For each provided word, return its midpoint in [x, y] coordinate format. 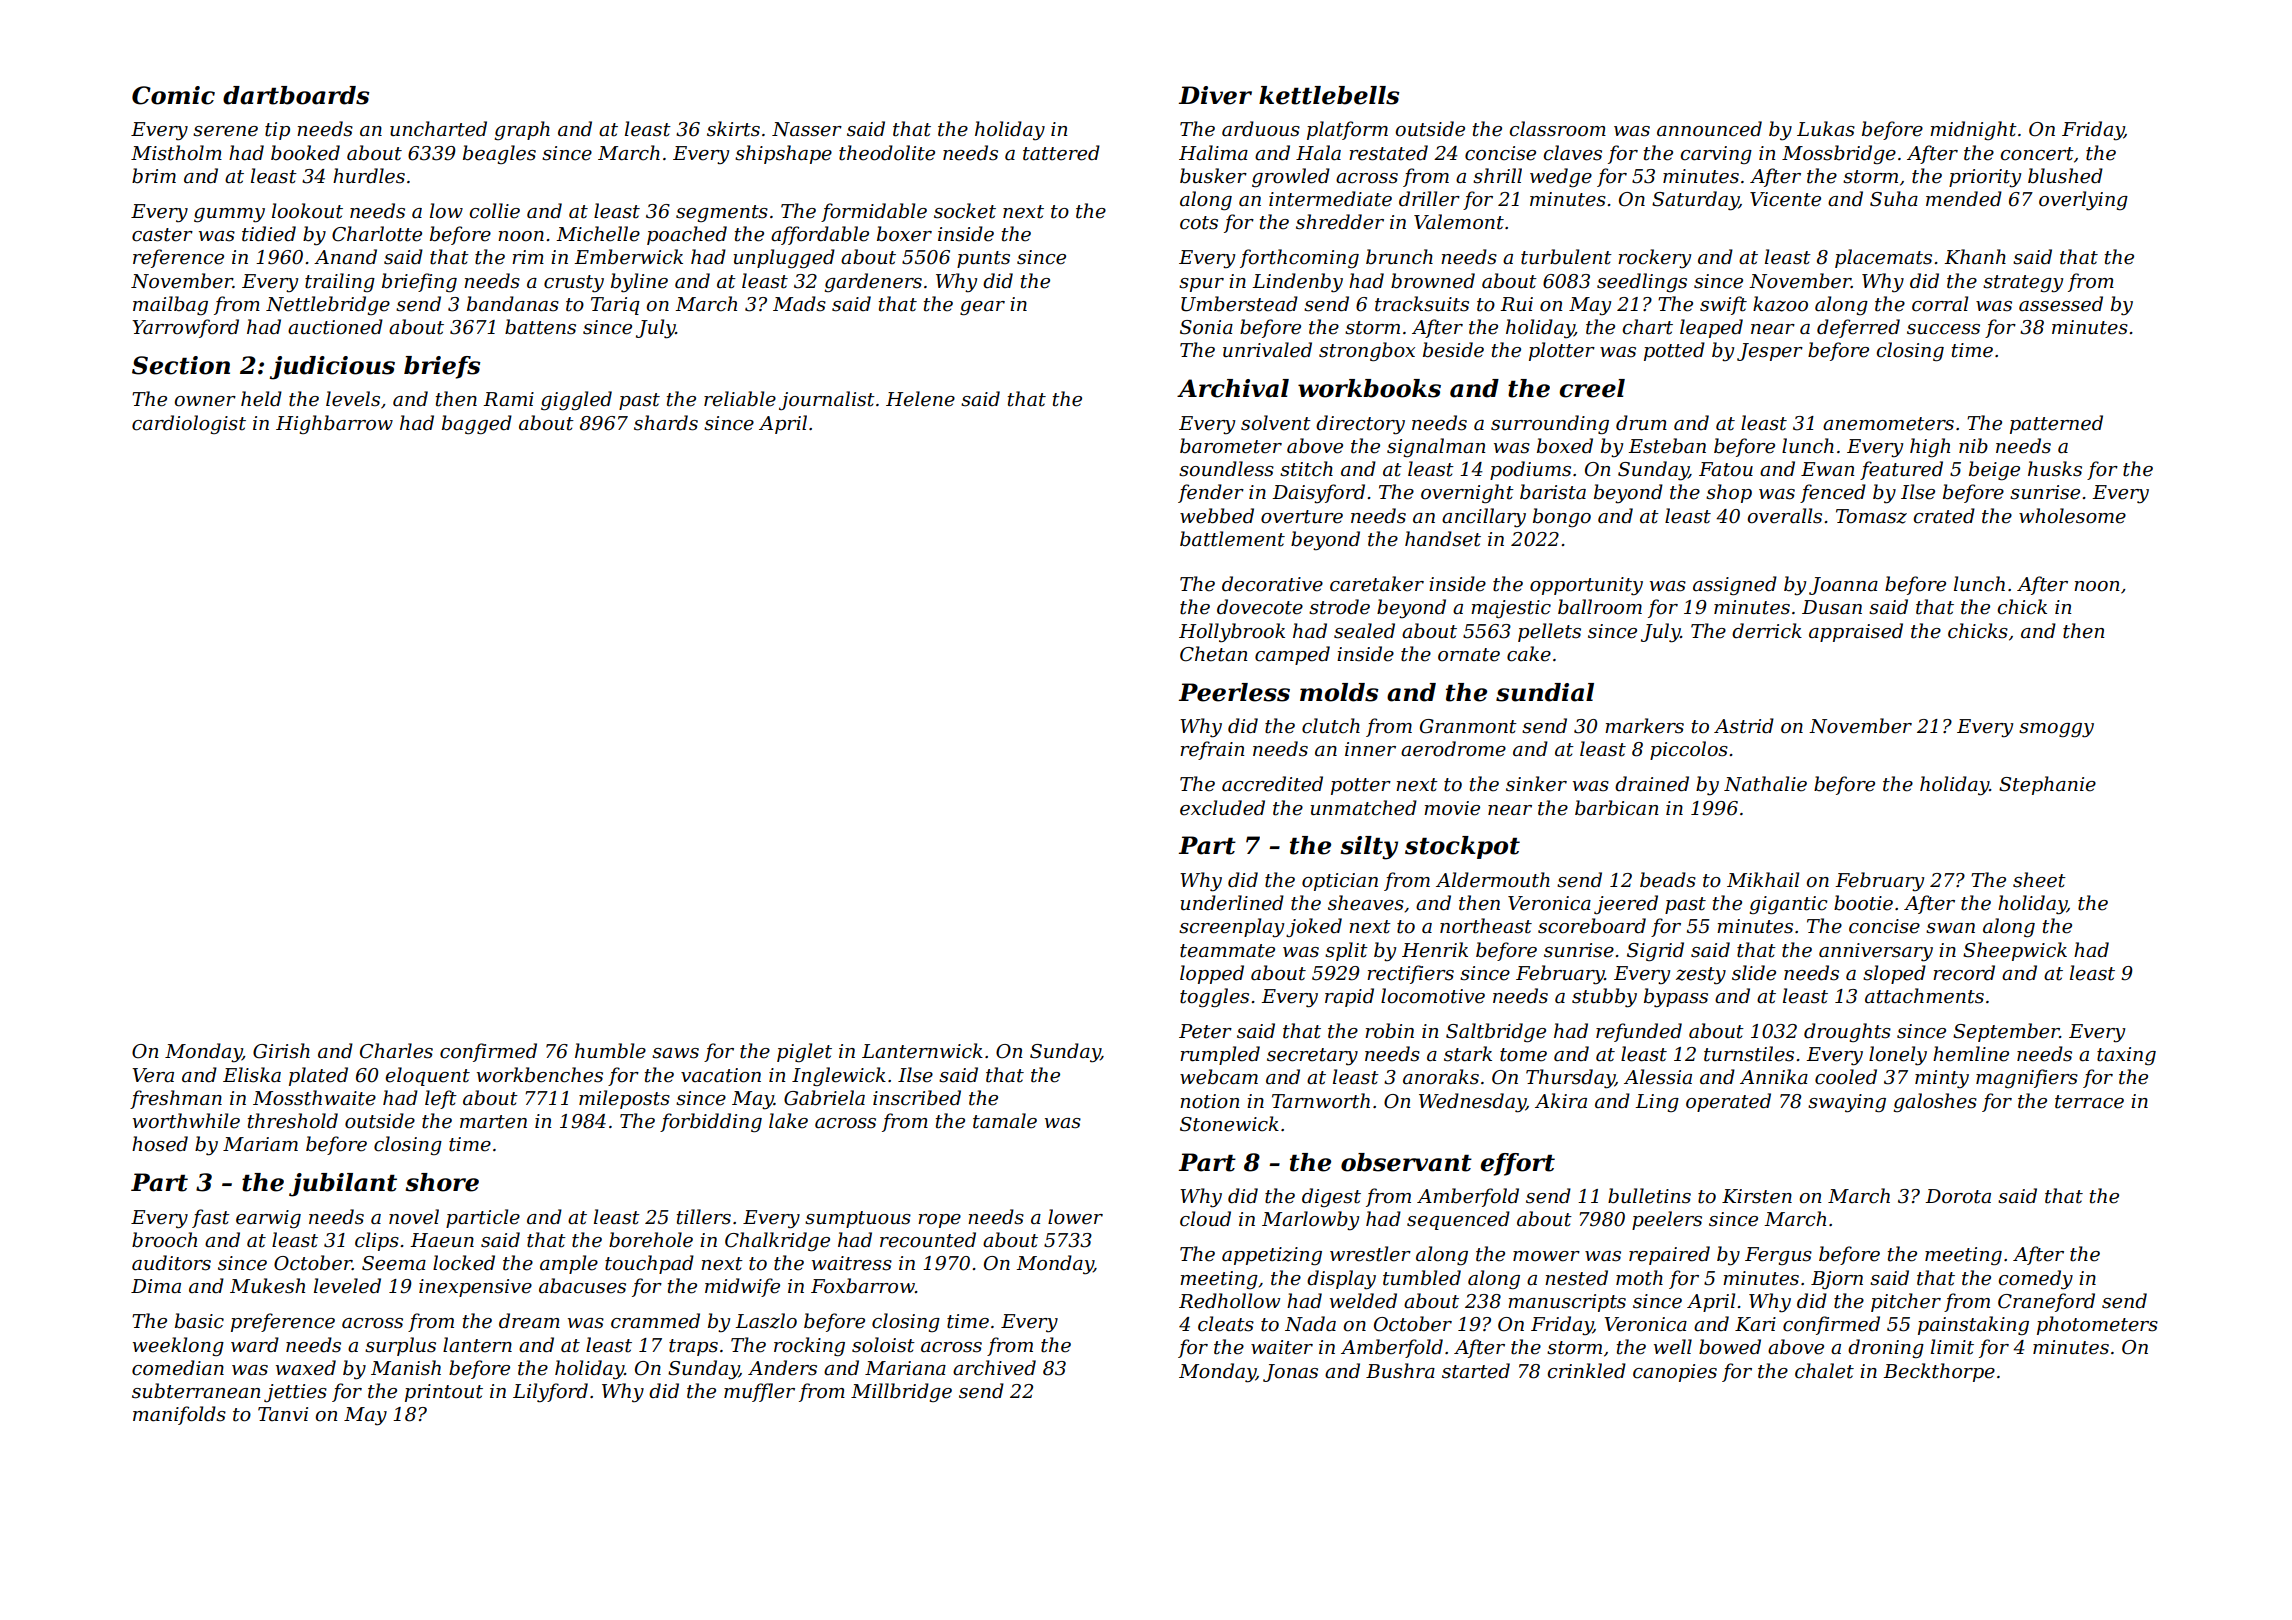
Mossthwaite [314, 1098]
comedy [2035, 1279]
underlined [1232, 903]
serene [225, 131]
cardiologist [189, 424]
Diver [1215, 95]
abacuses [582, 1286]
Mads [799, 304]
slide [1754, 973]
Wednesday [1472, 1103]
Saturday [1695, 201]
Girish [281, 1051]
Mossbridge [1839, 154]
